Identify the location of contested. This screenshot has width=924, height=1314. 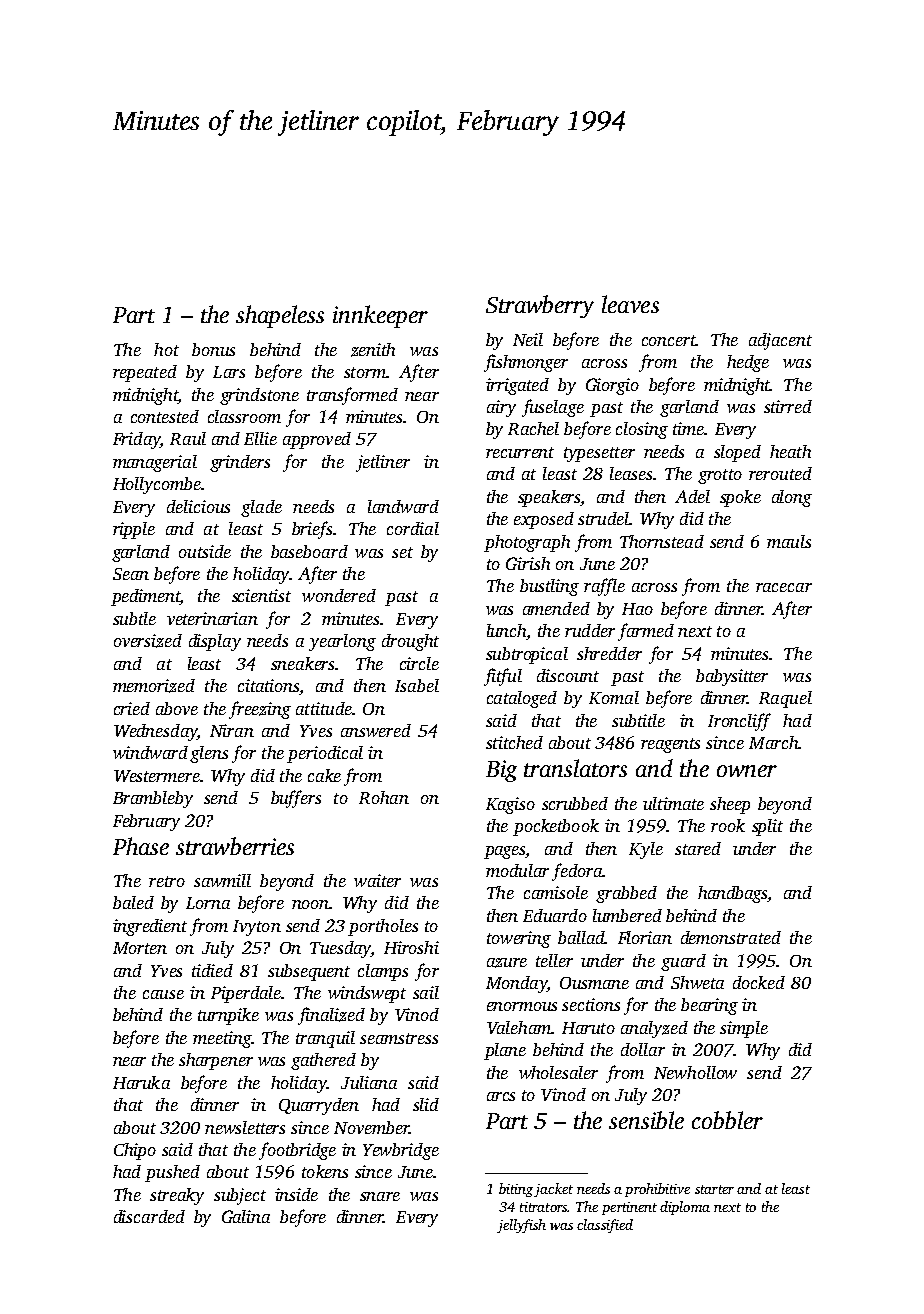
(165, 416).
